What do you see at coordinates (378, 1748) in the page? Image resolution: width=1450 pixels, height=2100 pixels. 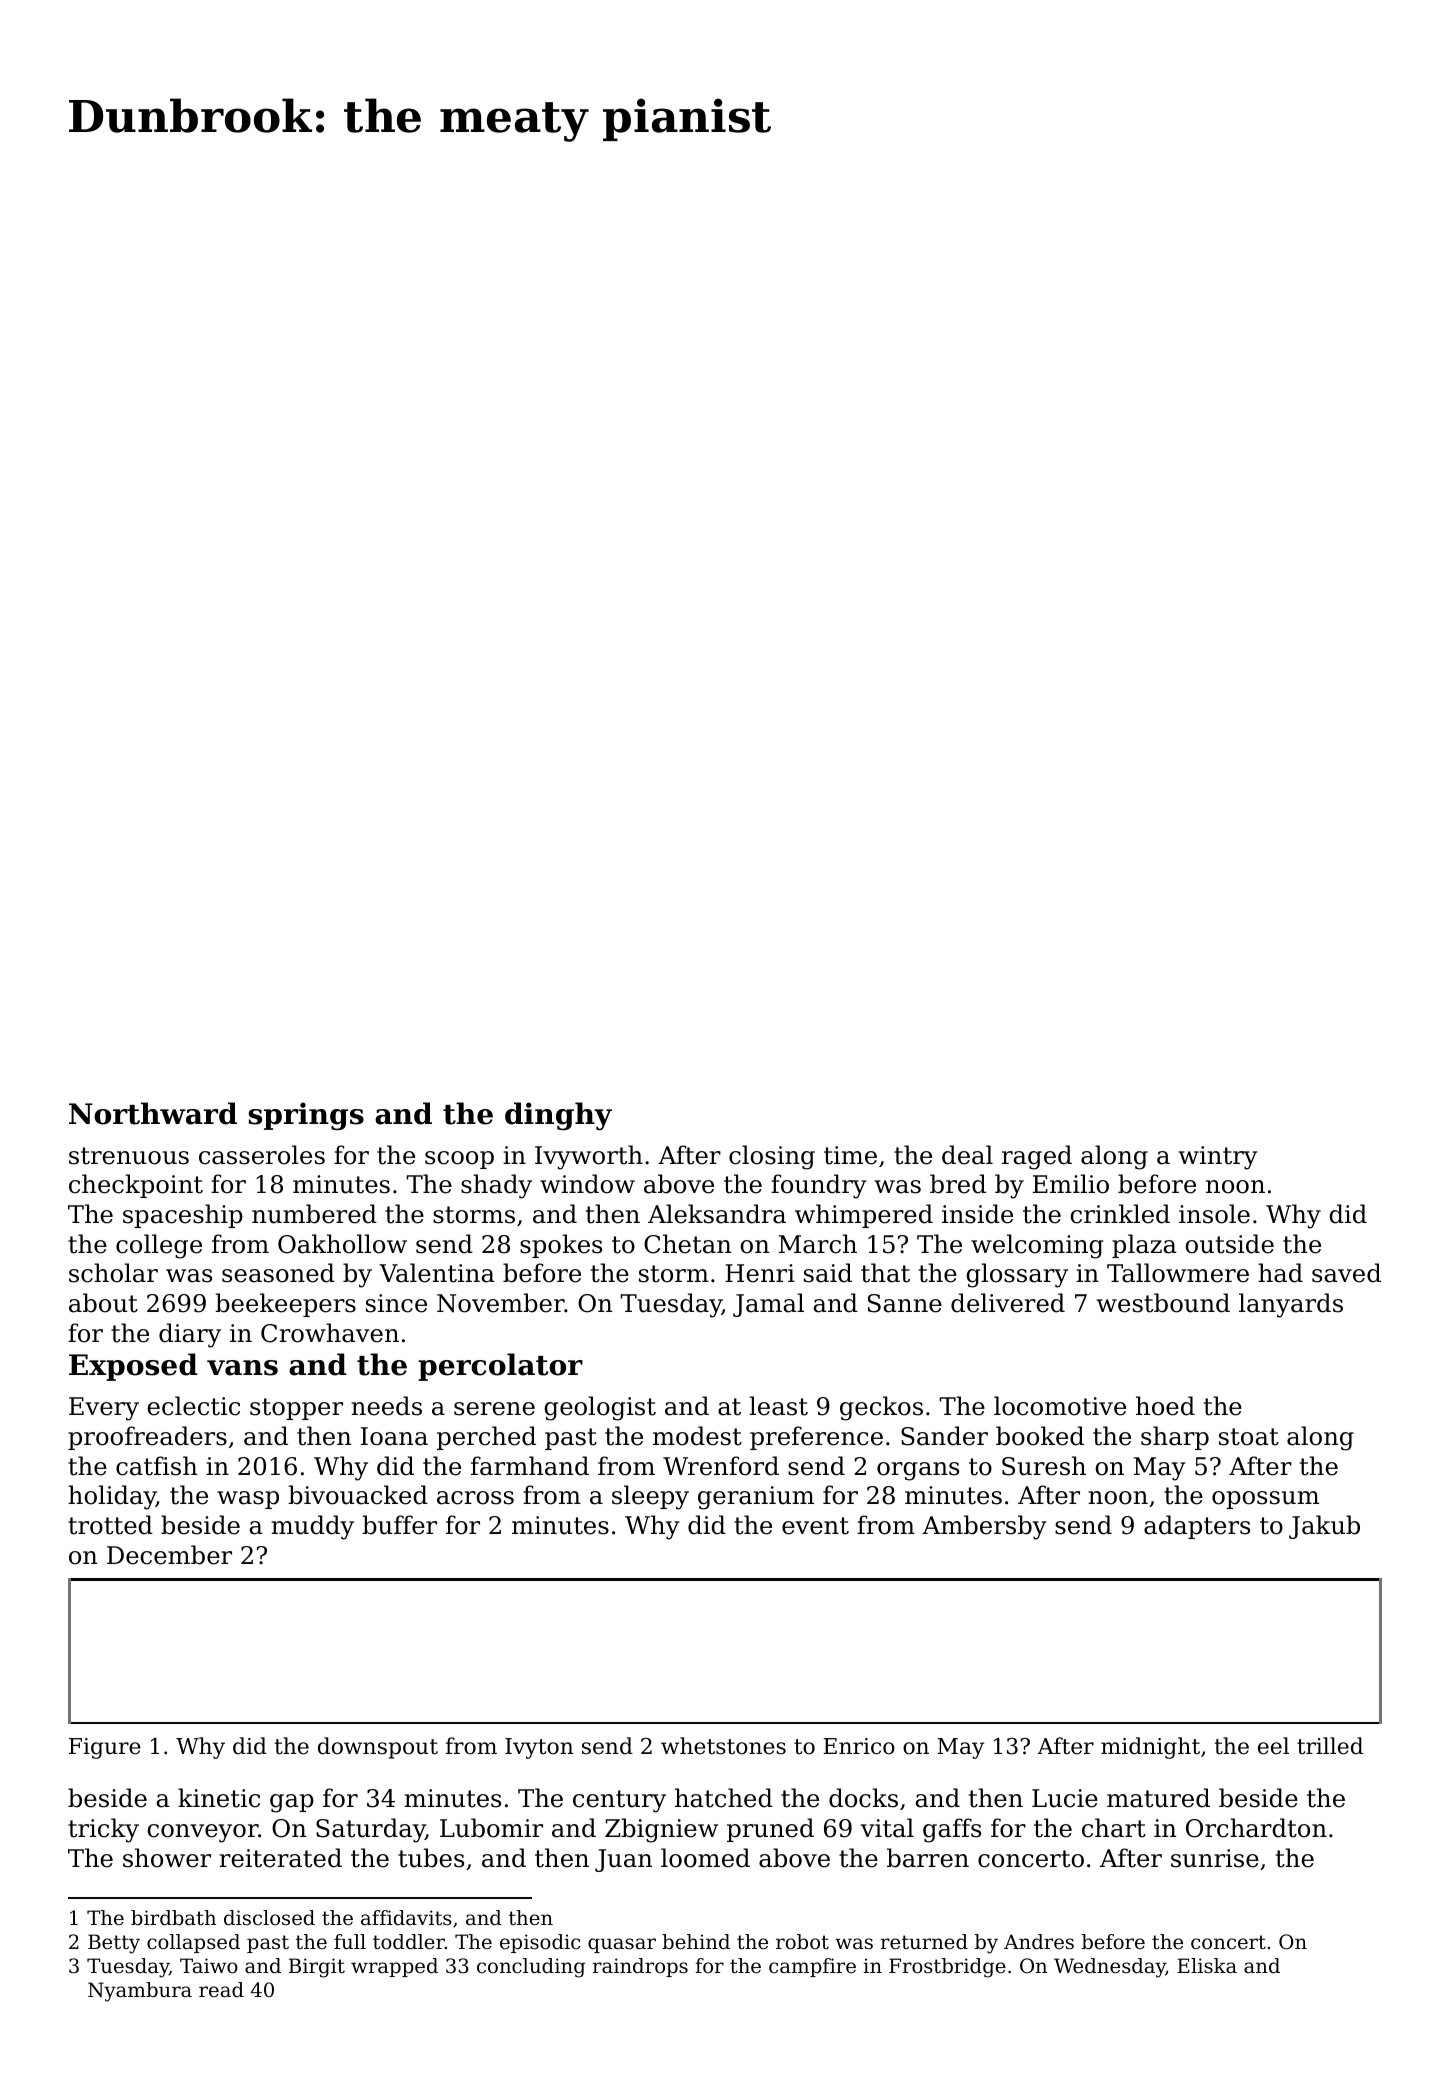 I see `downspout` at bounding box center [378, 1748].
